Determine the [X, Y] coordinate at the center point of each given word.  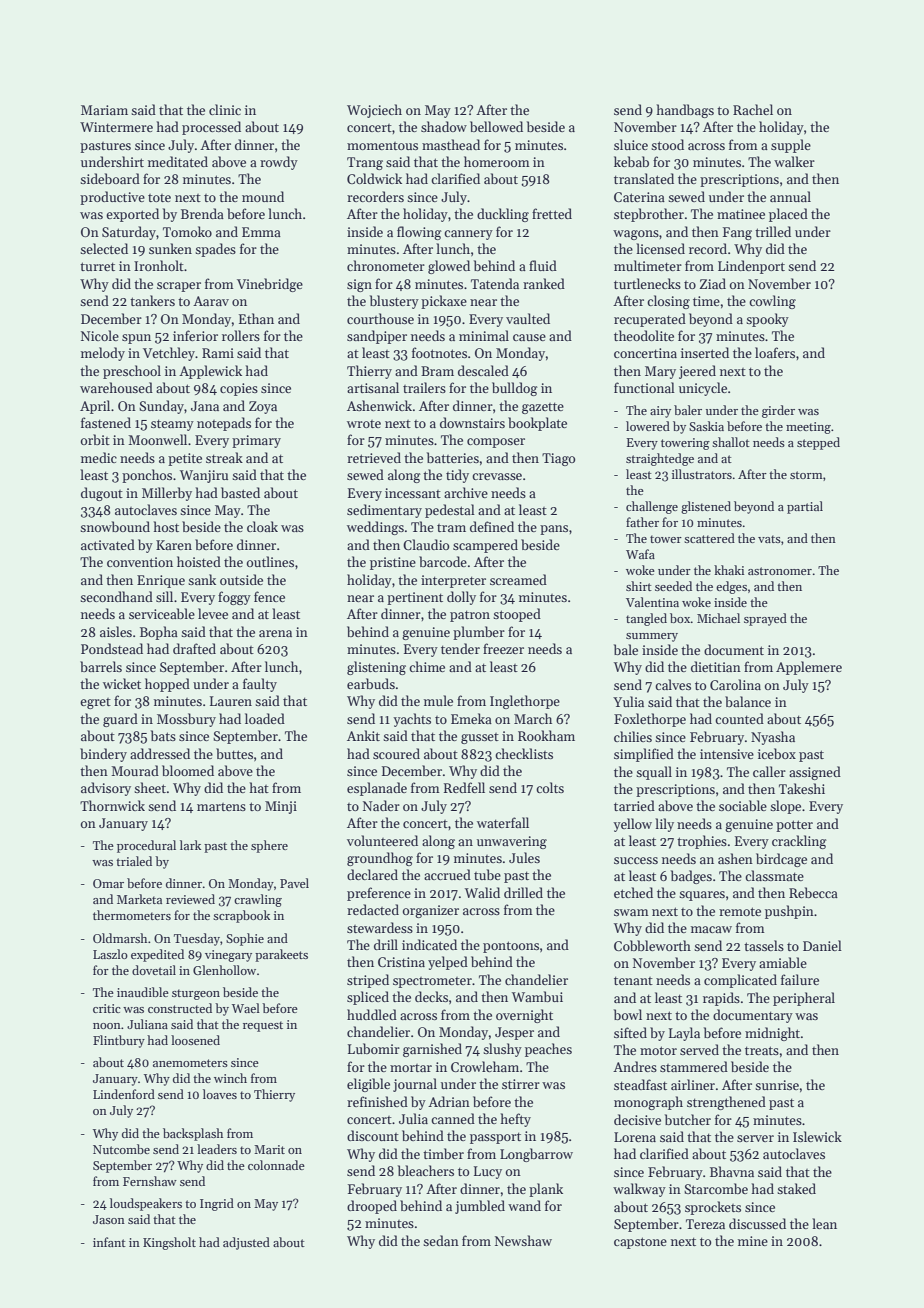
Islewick [817, 1136]
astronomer [780, 571]
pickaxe [444, 302]
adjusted [246, 1243]
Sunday [161, 407]
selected [104, 248]
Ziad [713, 283]
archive [466, 492]
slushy [502, 1050]
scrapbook [241, 916]
